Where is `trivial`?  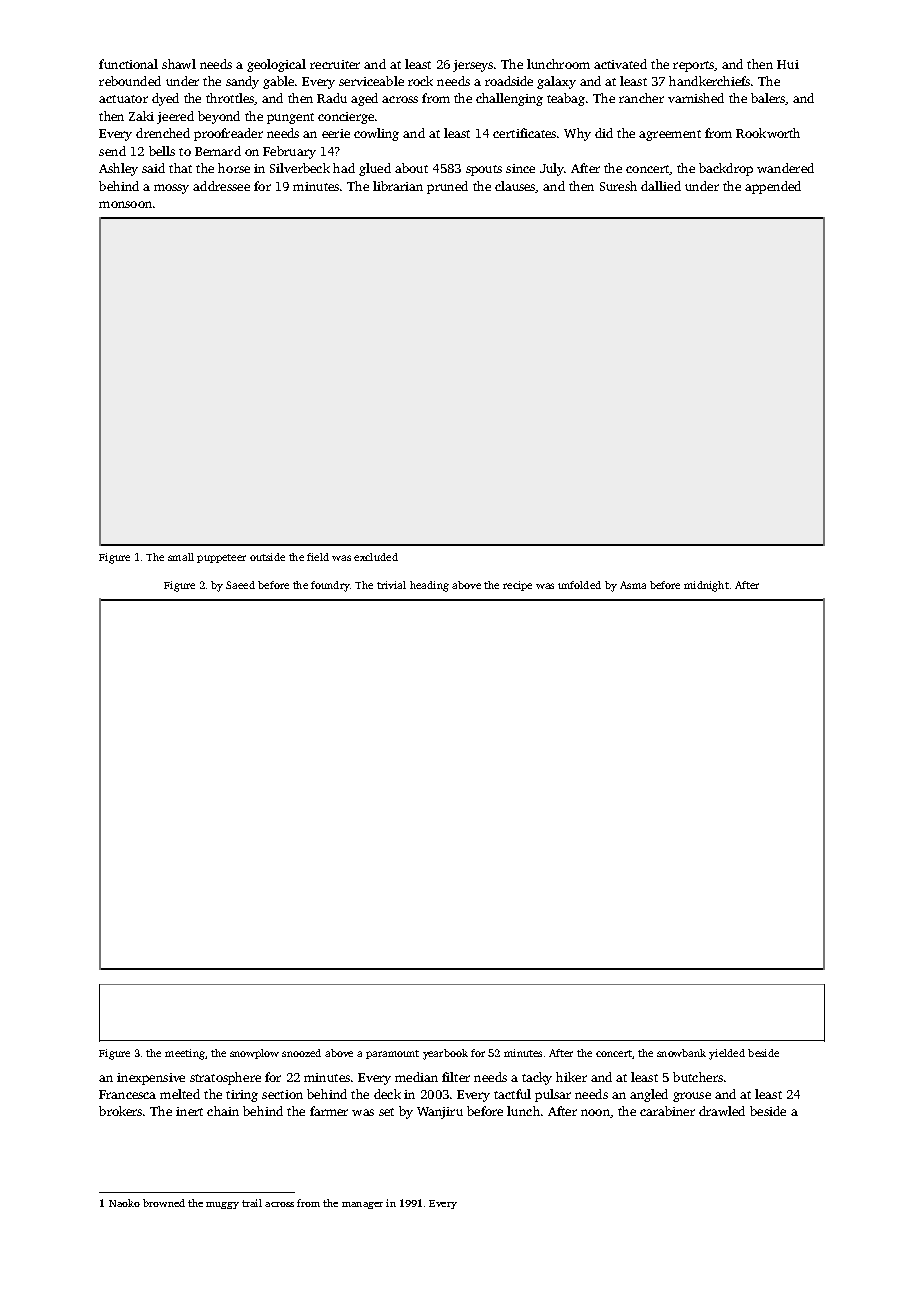
trivial is located at coordinates (391, 585).
